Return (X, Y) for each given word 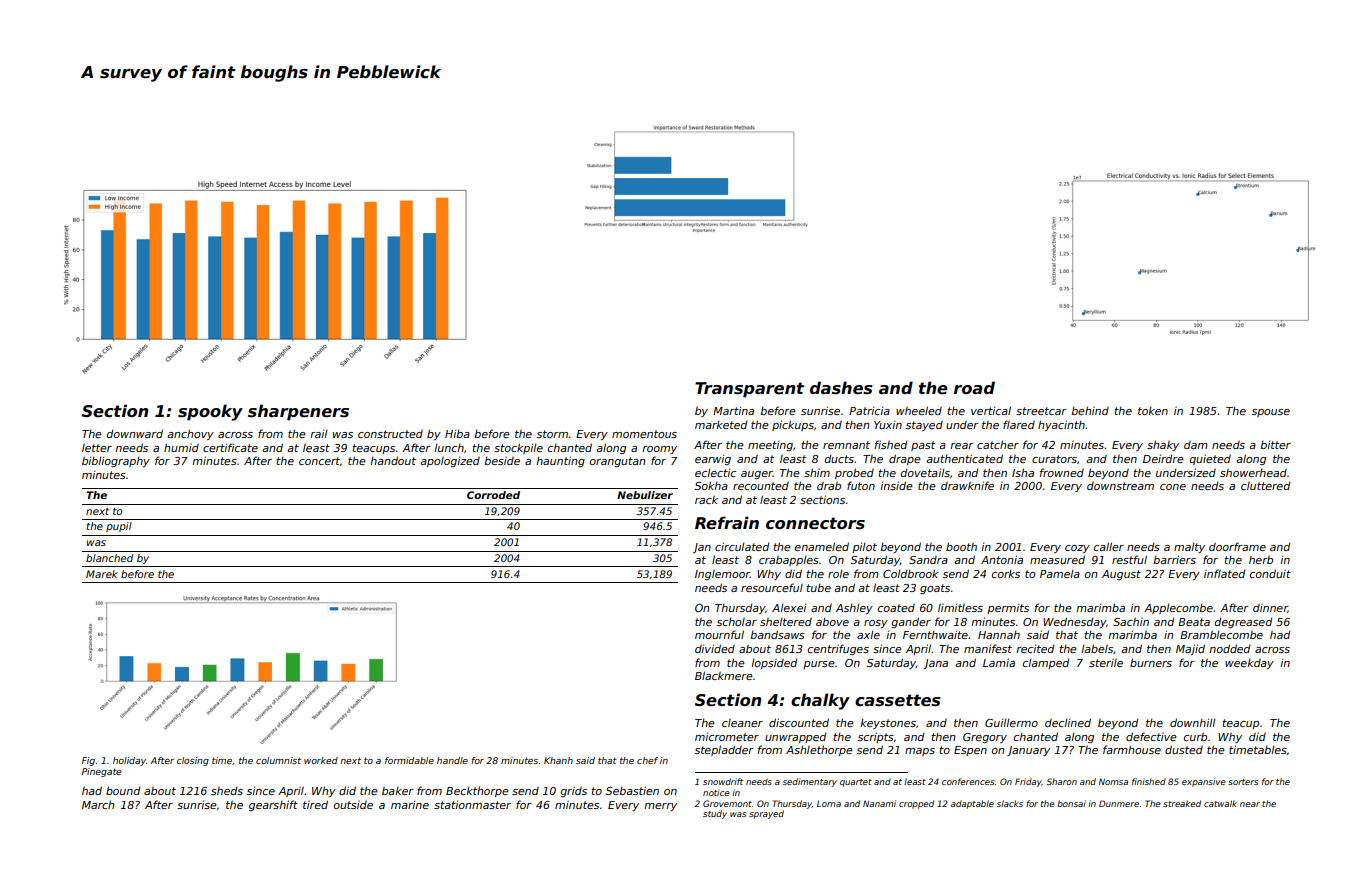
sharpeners (298, 412)
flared (1019, 424)
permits (1008, 608)
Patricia (869, 410)
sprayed (766, 814)
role (838, 573)
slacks (1010, 803)
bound (123, 790)
